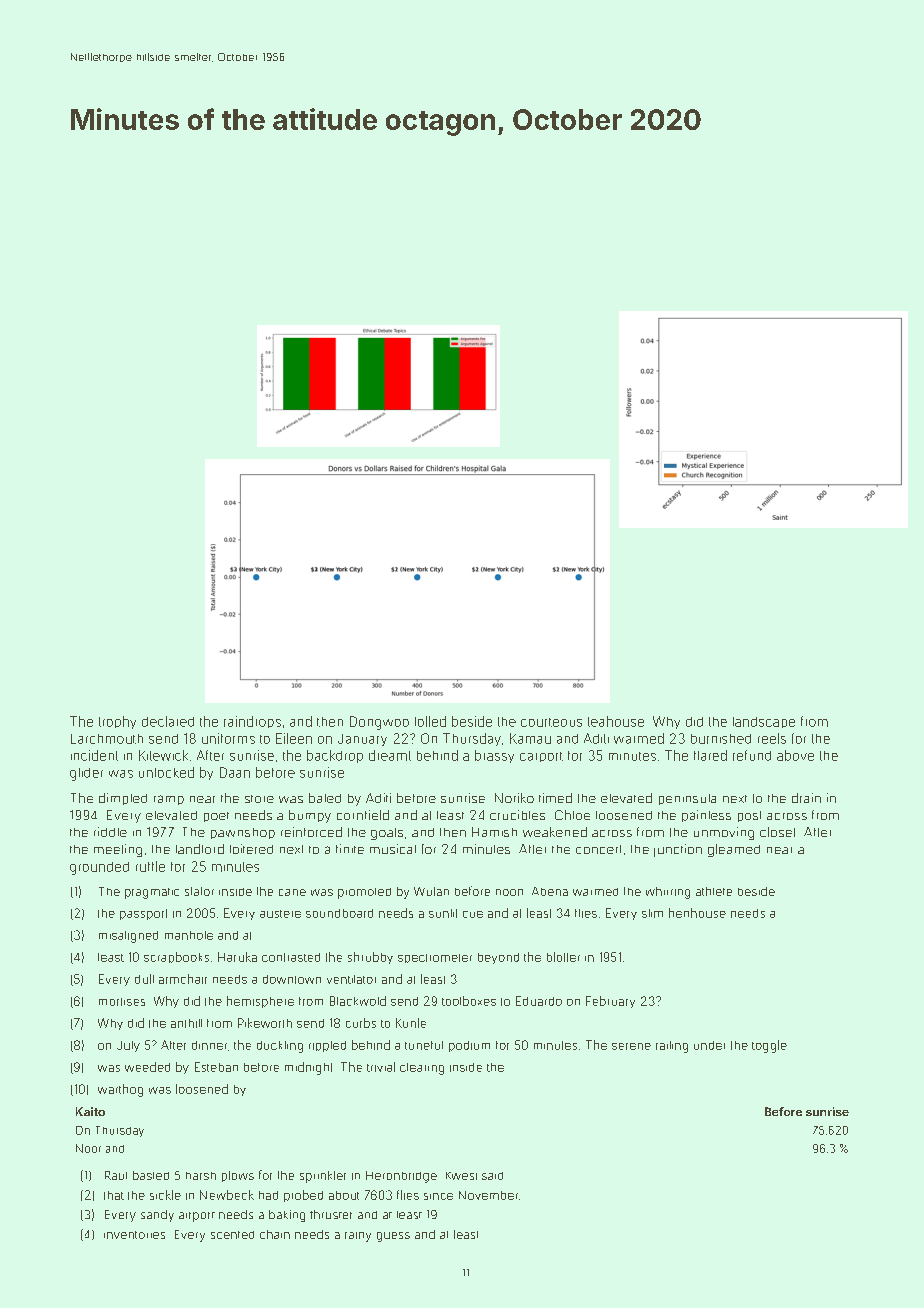 This screenshot has width=924, height=1308. Describe the element at coordinates (235, 772) in the screenshot. I see `Daan` at that location.
